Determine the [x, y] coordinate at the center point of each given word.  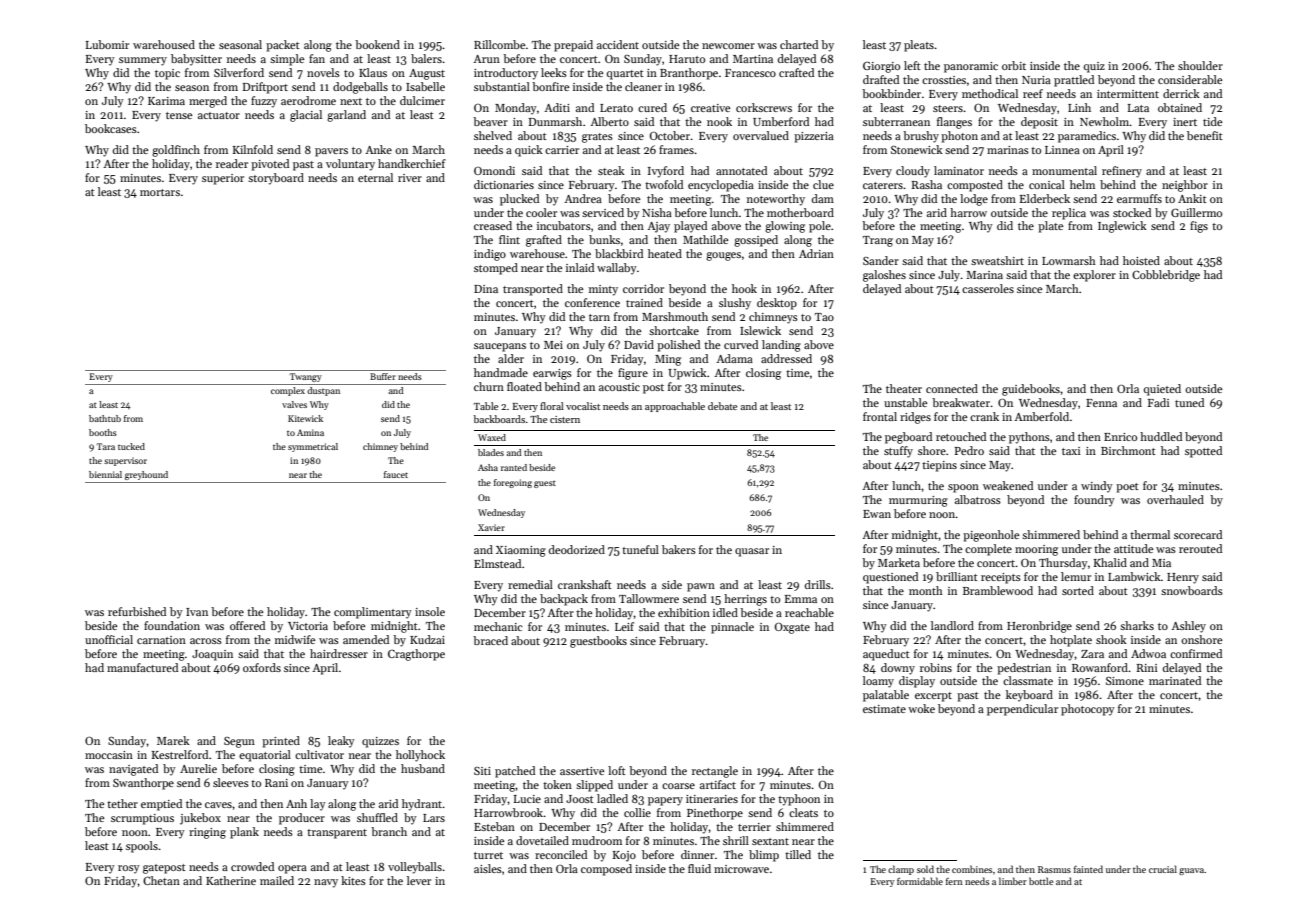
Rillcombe [499, 44]
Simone [1125, 680]
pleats [919, 46]
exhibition [684, 612]
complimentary [373, 613]
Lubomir [107, 44]
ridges [915, 418]
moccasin [109, 755]
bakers [679, 549]
